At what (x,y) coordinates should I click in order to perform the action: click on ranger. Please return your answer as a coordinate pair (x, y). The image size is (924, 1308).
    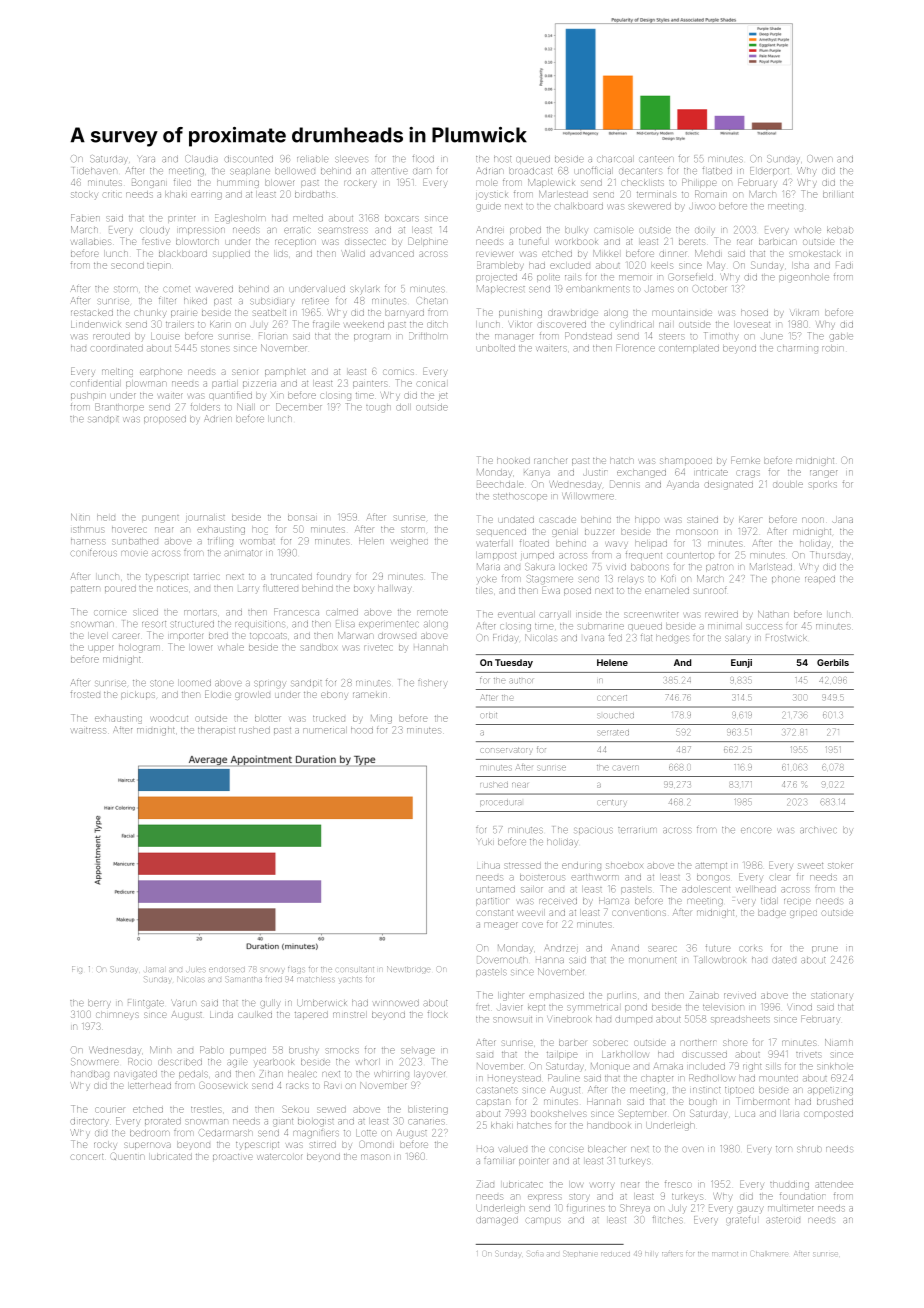
    Looking at the image, I should click on (823, 474).
